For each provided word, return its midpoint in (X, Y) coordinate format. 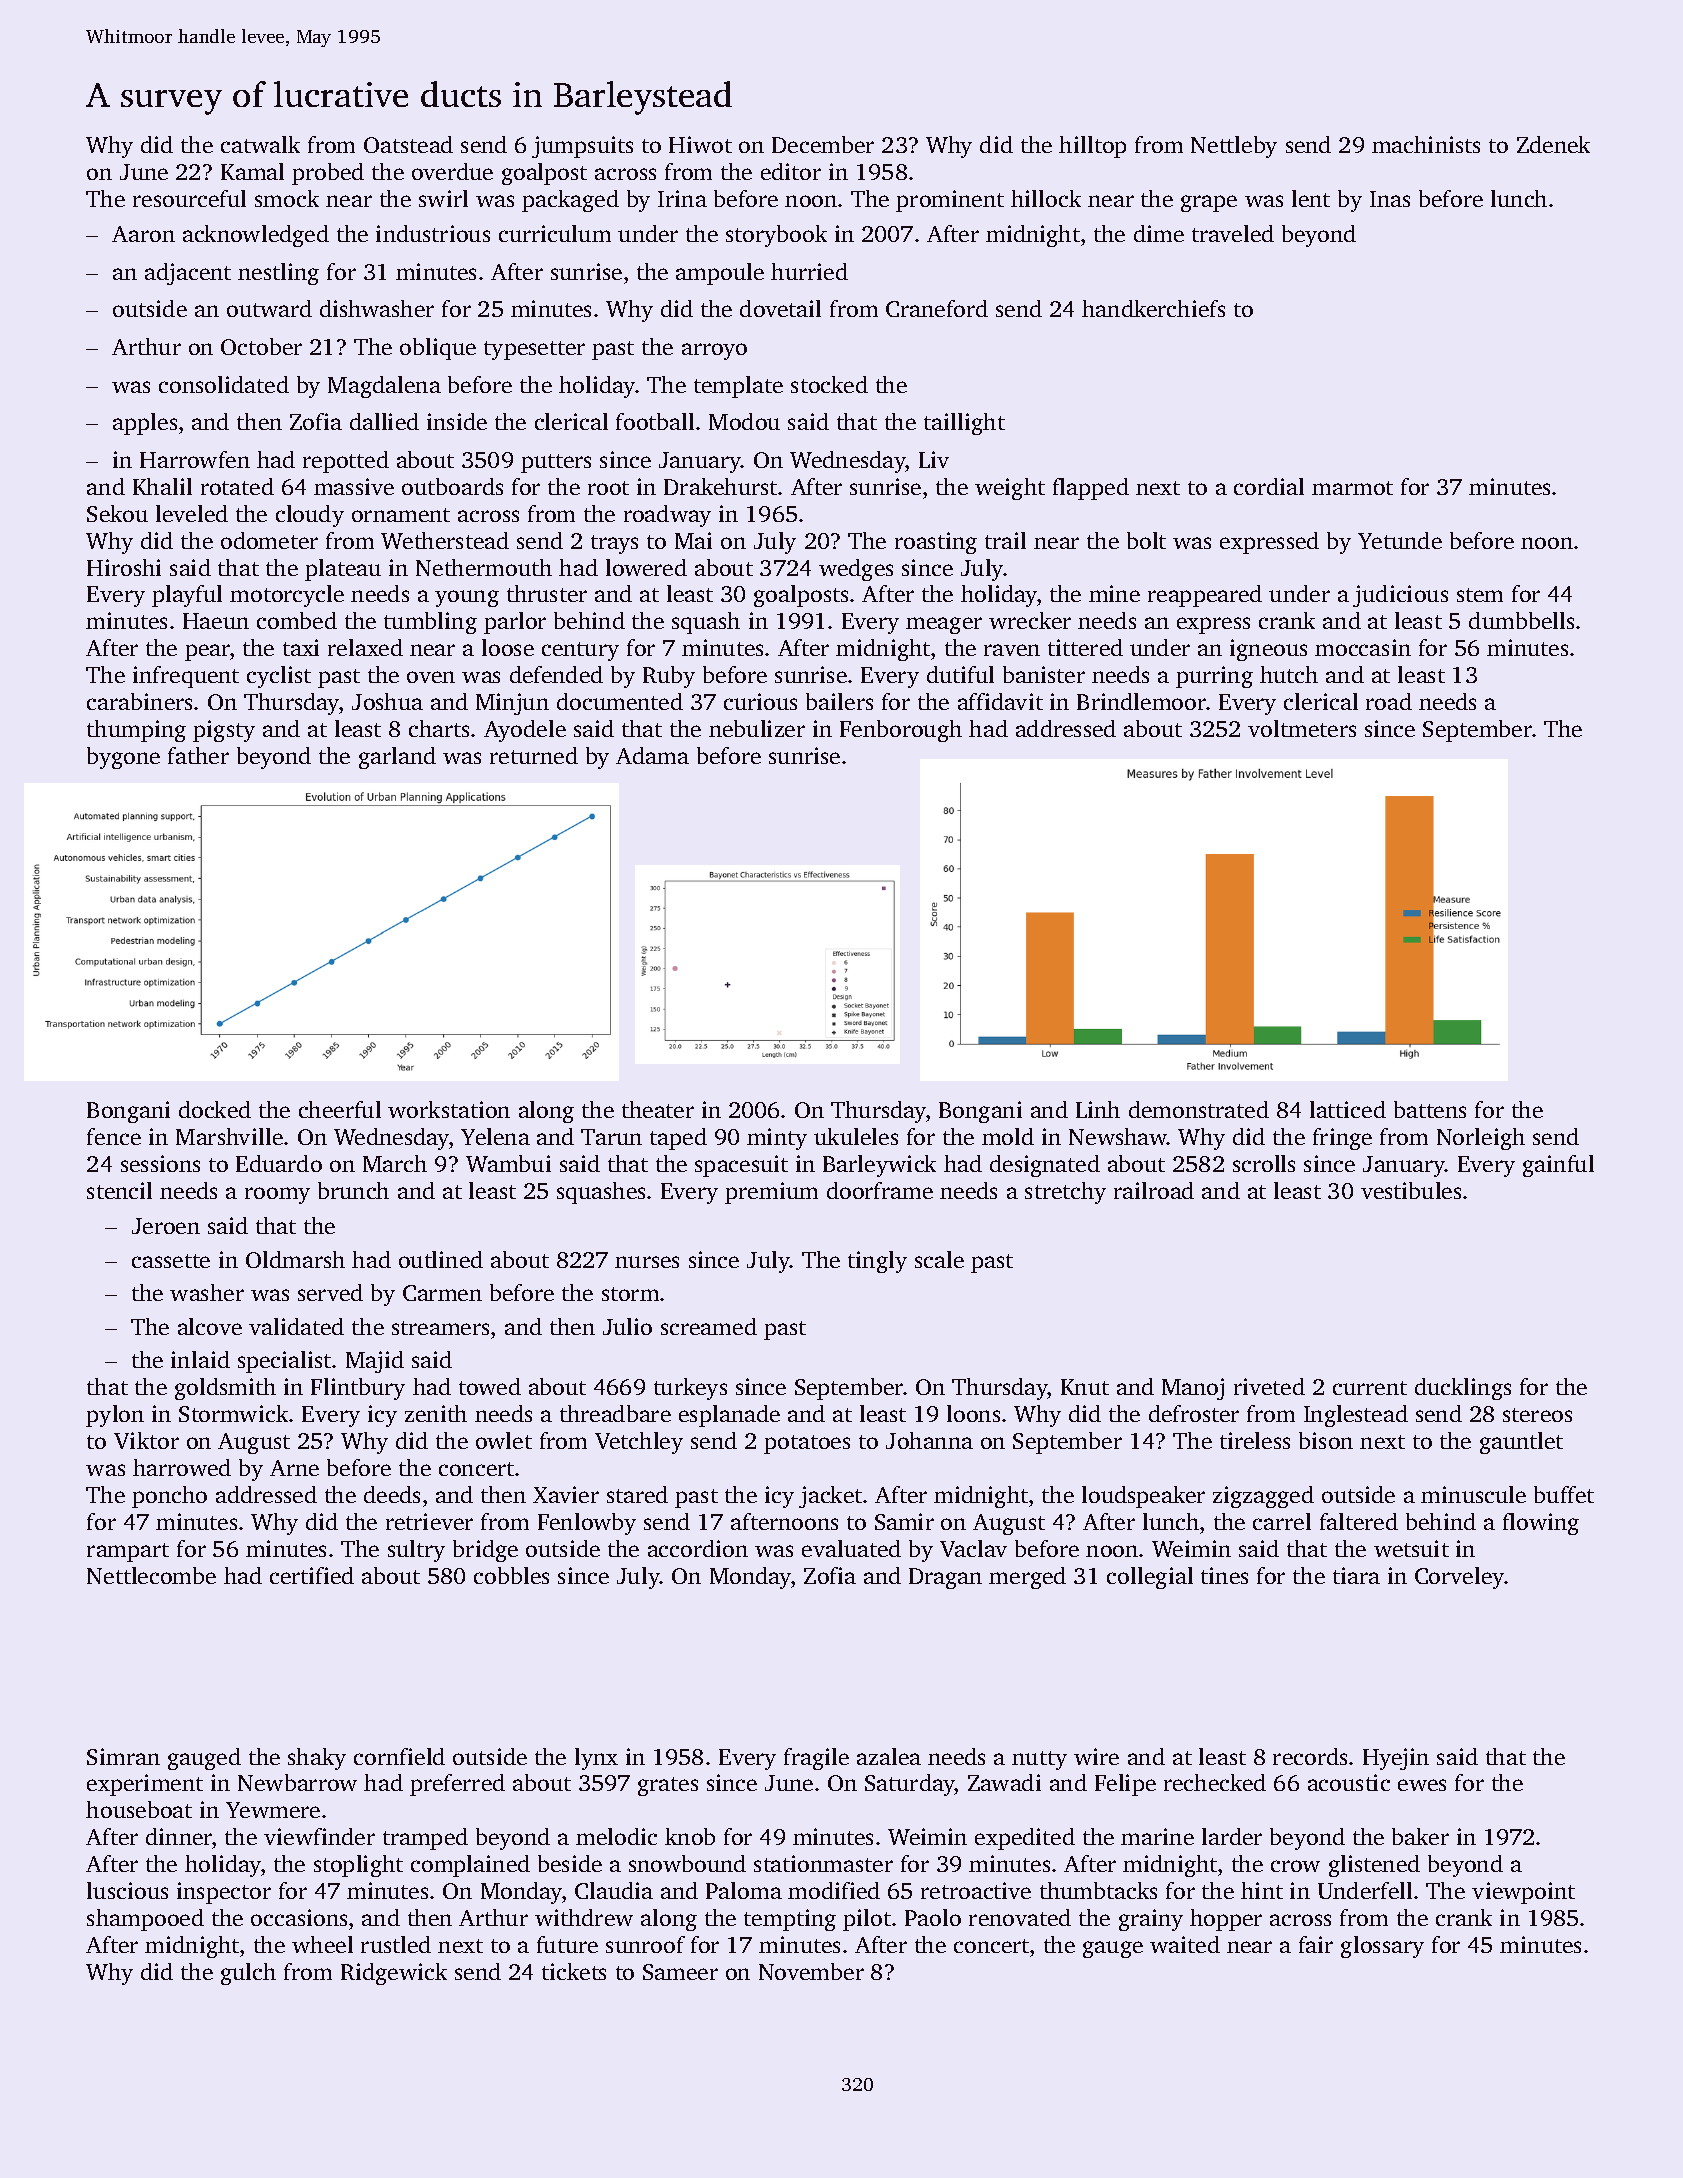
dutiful (960, 674)
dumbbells (1521, 620)
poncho (169, 1497)
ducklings (1463, 1389)
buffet (1564, 1494)
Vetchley (639, 1443)
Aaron (143, 234)
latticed (1348, 1109)
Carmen (442, 1293)
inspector (224, 1893)
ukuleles (856, 1136)
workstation (449, 1109)
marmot (1352, 488)
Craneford (937, 308)
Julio (627, 1326)
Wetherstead (445, 540)
